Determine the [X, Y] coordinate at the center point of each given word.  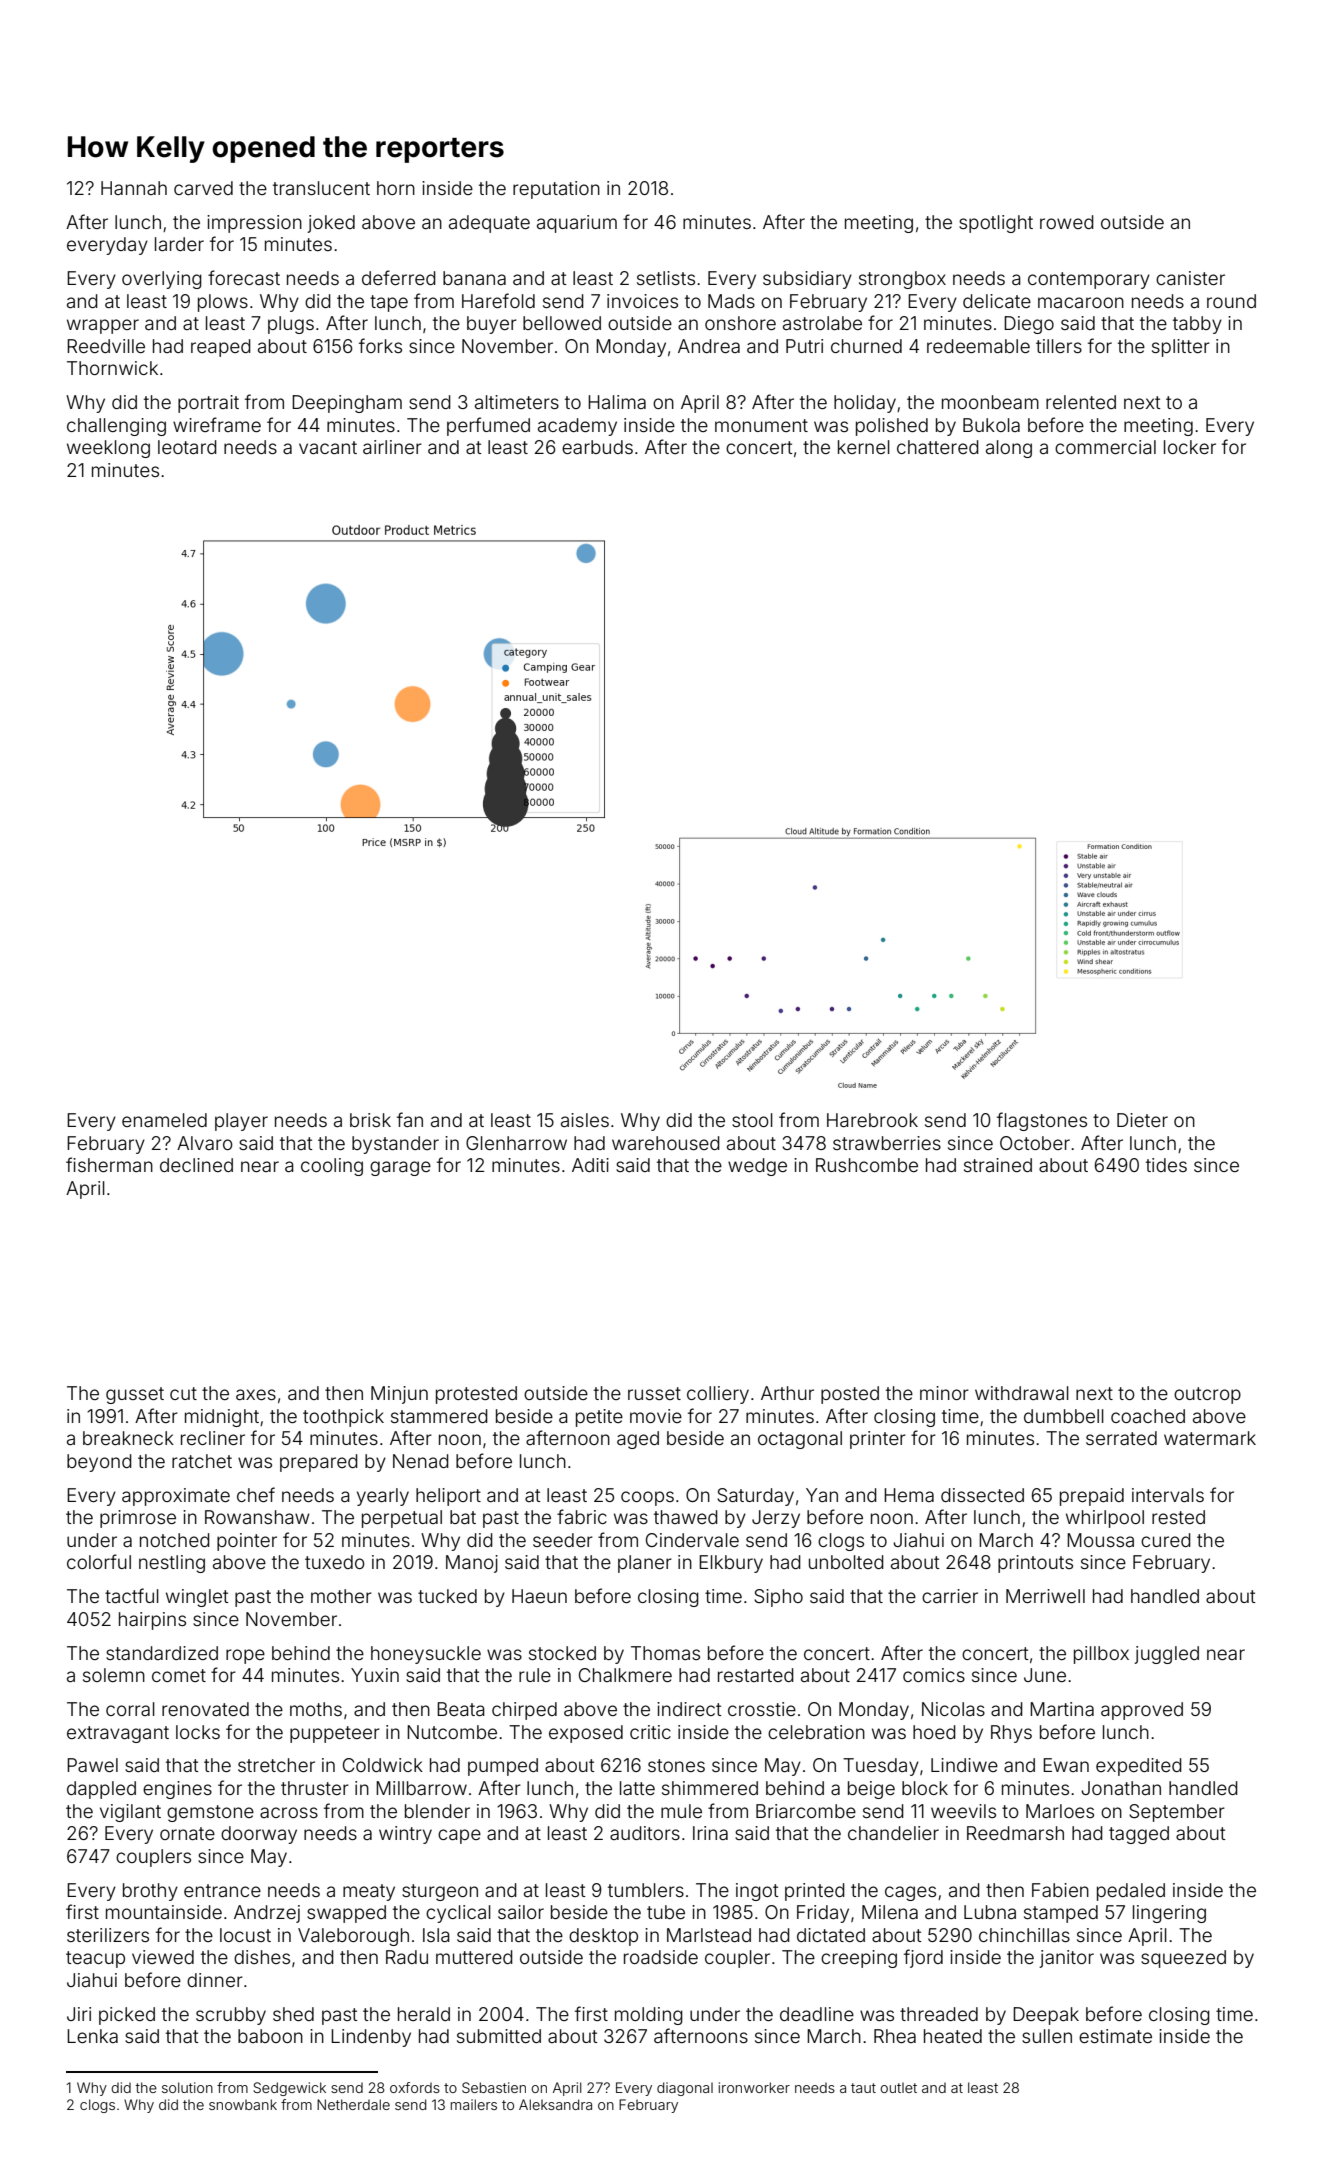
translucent [321, 188]
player [241, 1122]
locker [1190, 447]
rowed [1067, 222]
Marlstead [709, 1935]
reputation [556, 190]
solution [187, 2087]
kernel [864, 447]
